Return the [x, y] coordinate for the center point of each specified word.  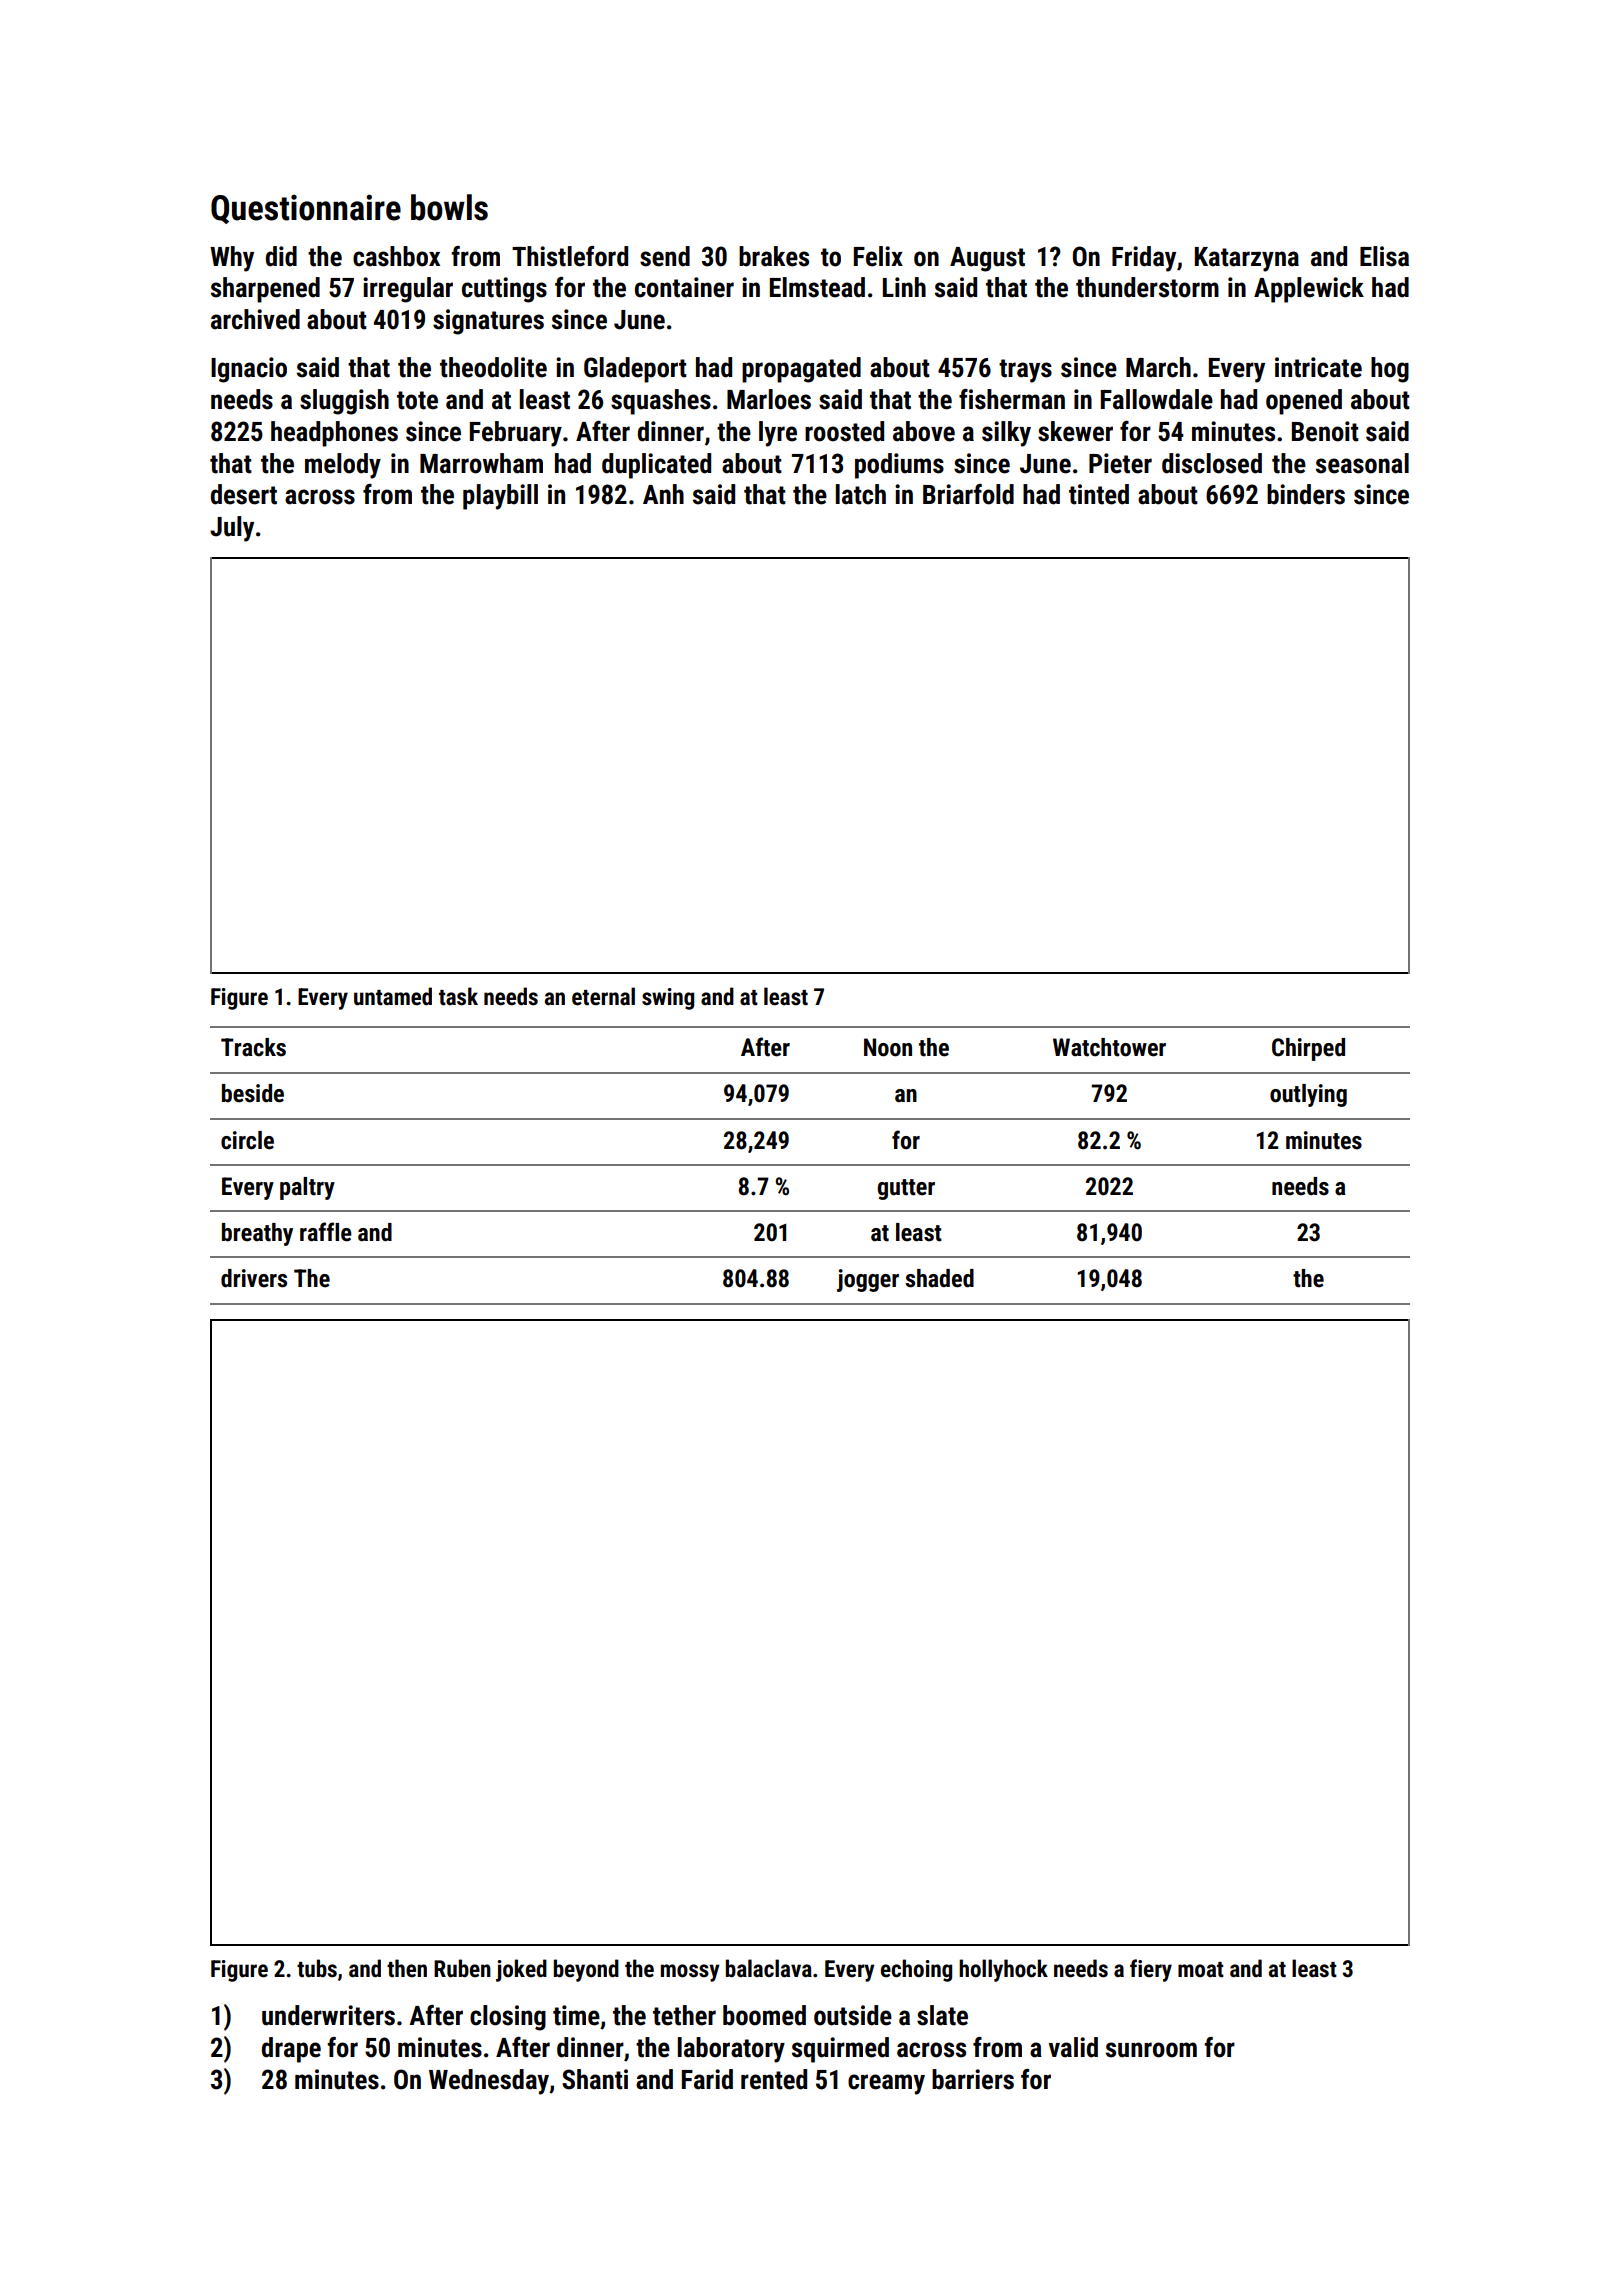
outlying [1308, 1095]
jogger [868, 1280]
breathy [257, 1234]
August [987, 259]
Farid [707, 2079]
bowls [449, 207]
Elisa [1384, 256]
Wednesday [489, 2082]
